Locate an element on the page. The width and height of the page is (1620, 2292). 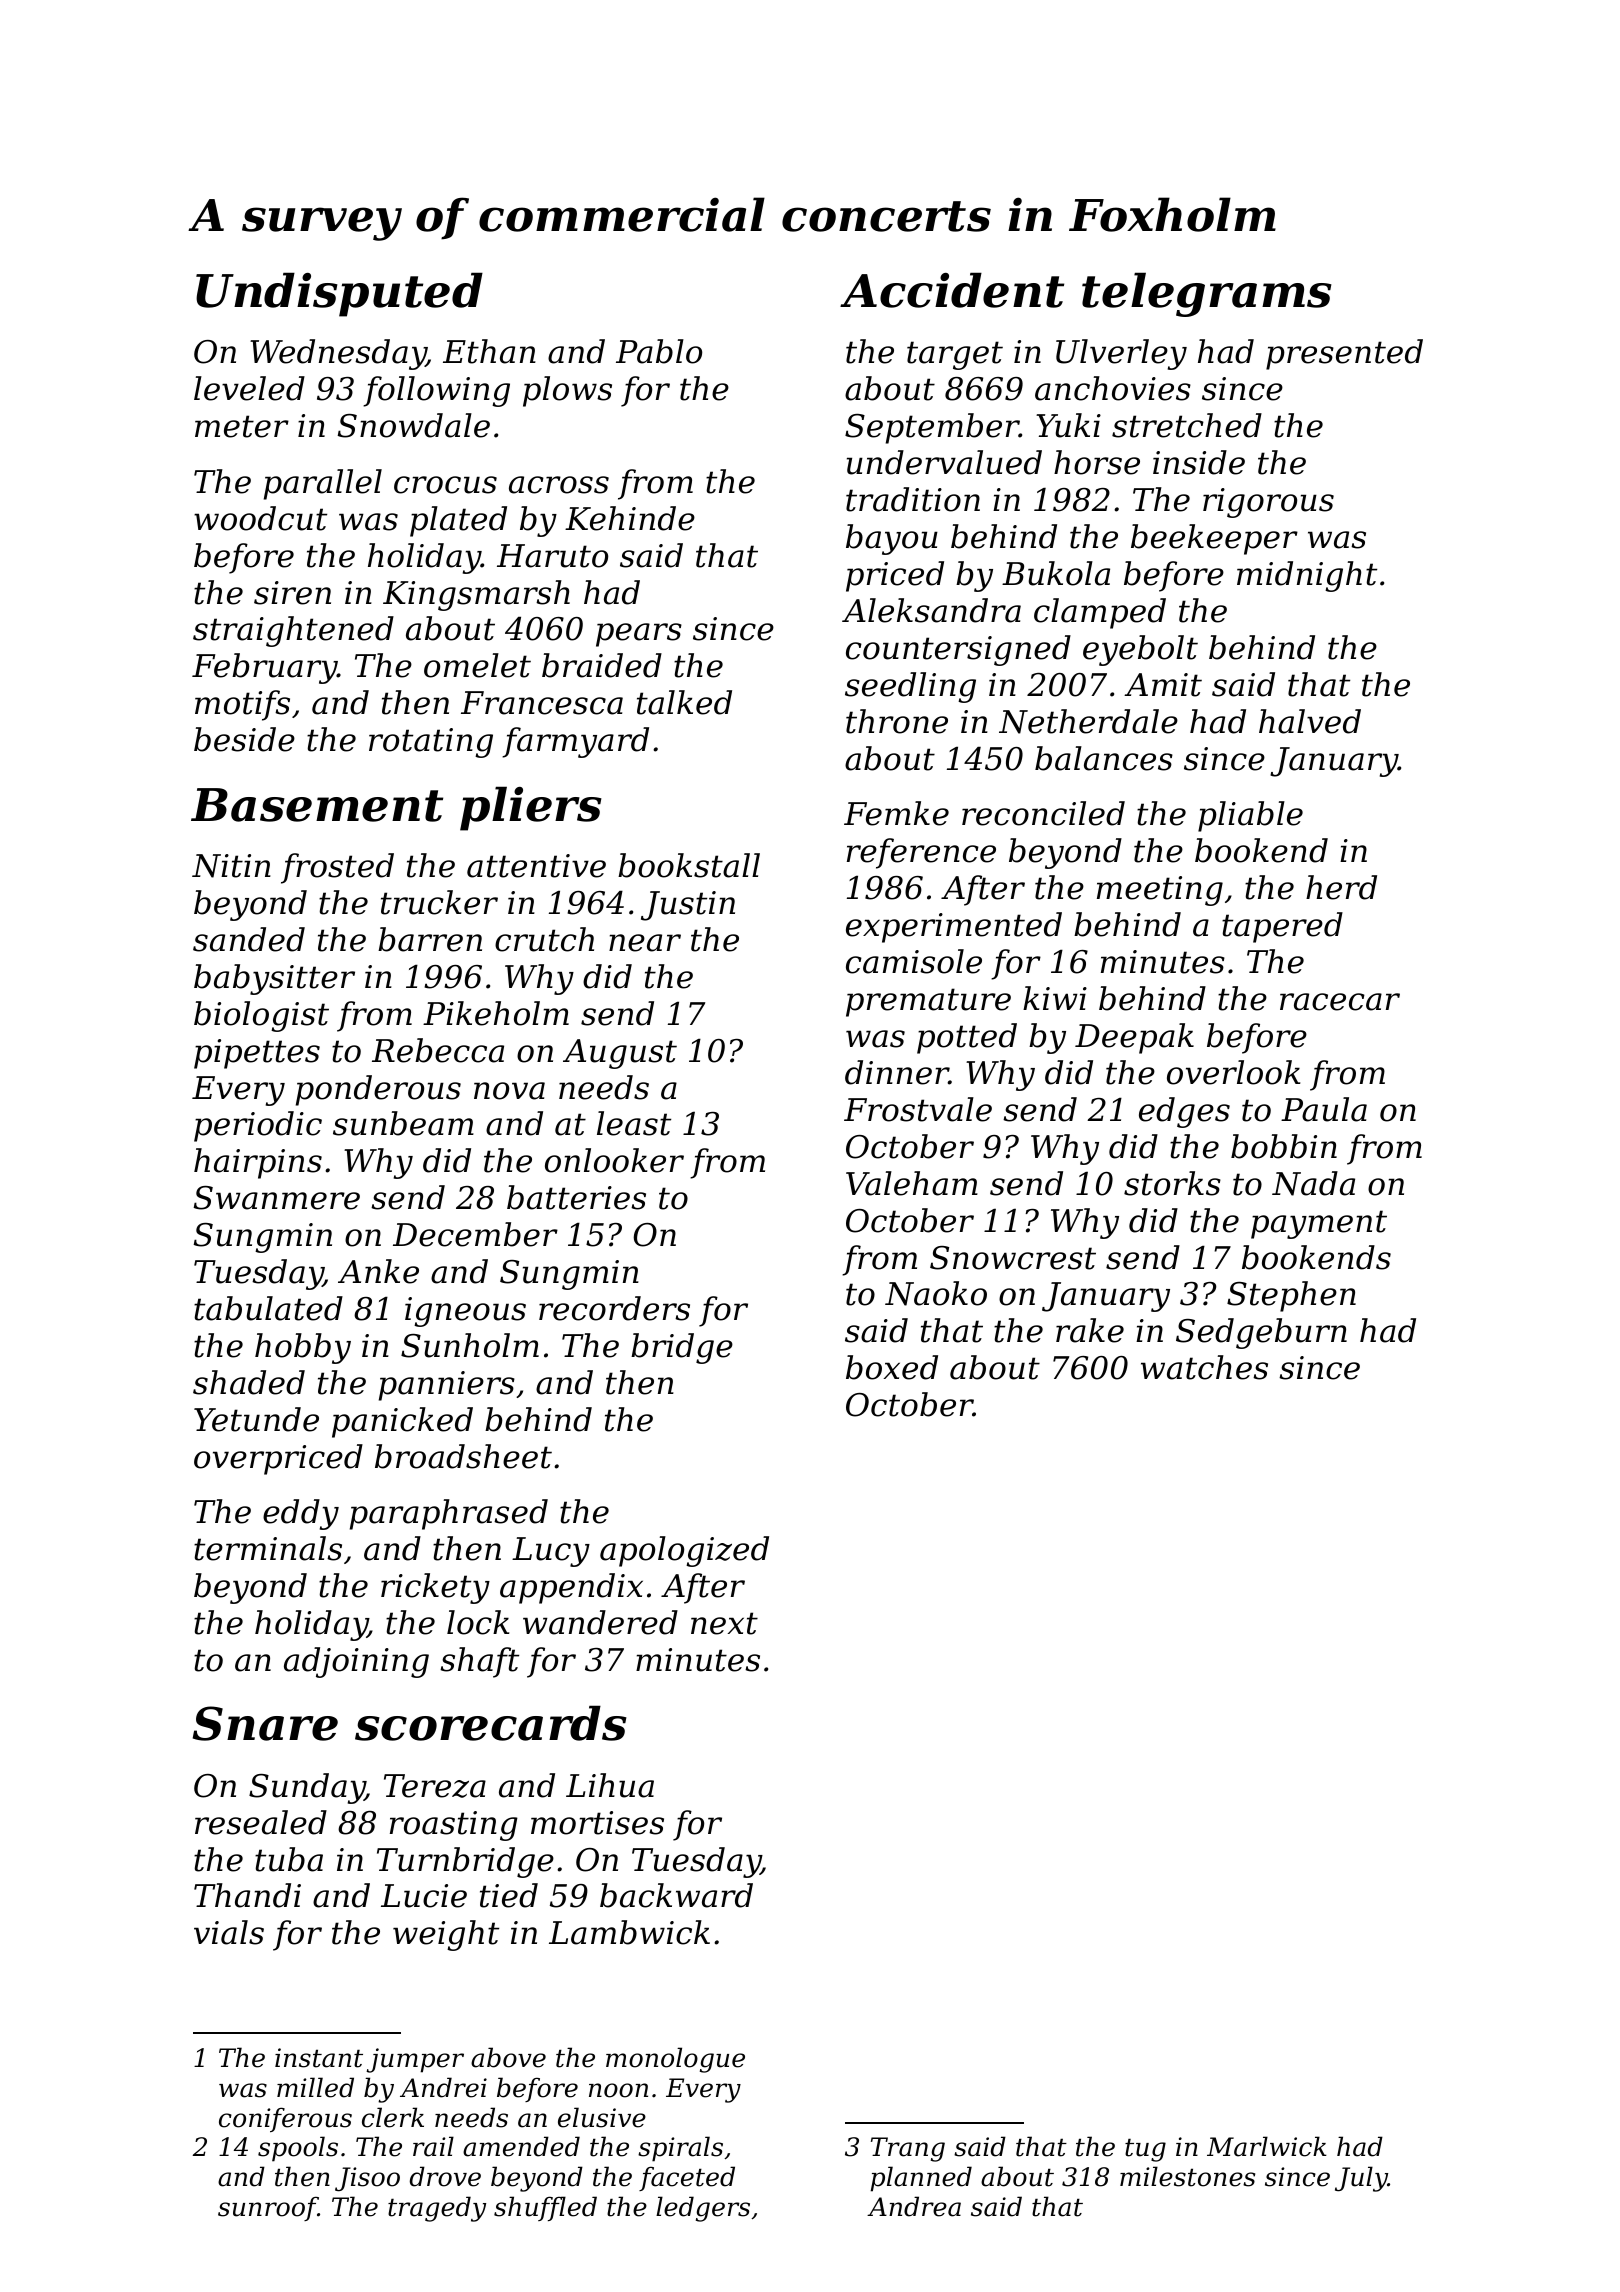
drove is located at coordinates (445, 2176).
